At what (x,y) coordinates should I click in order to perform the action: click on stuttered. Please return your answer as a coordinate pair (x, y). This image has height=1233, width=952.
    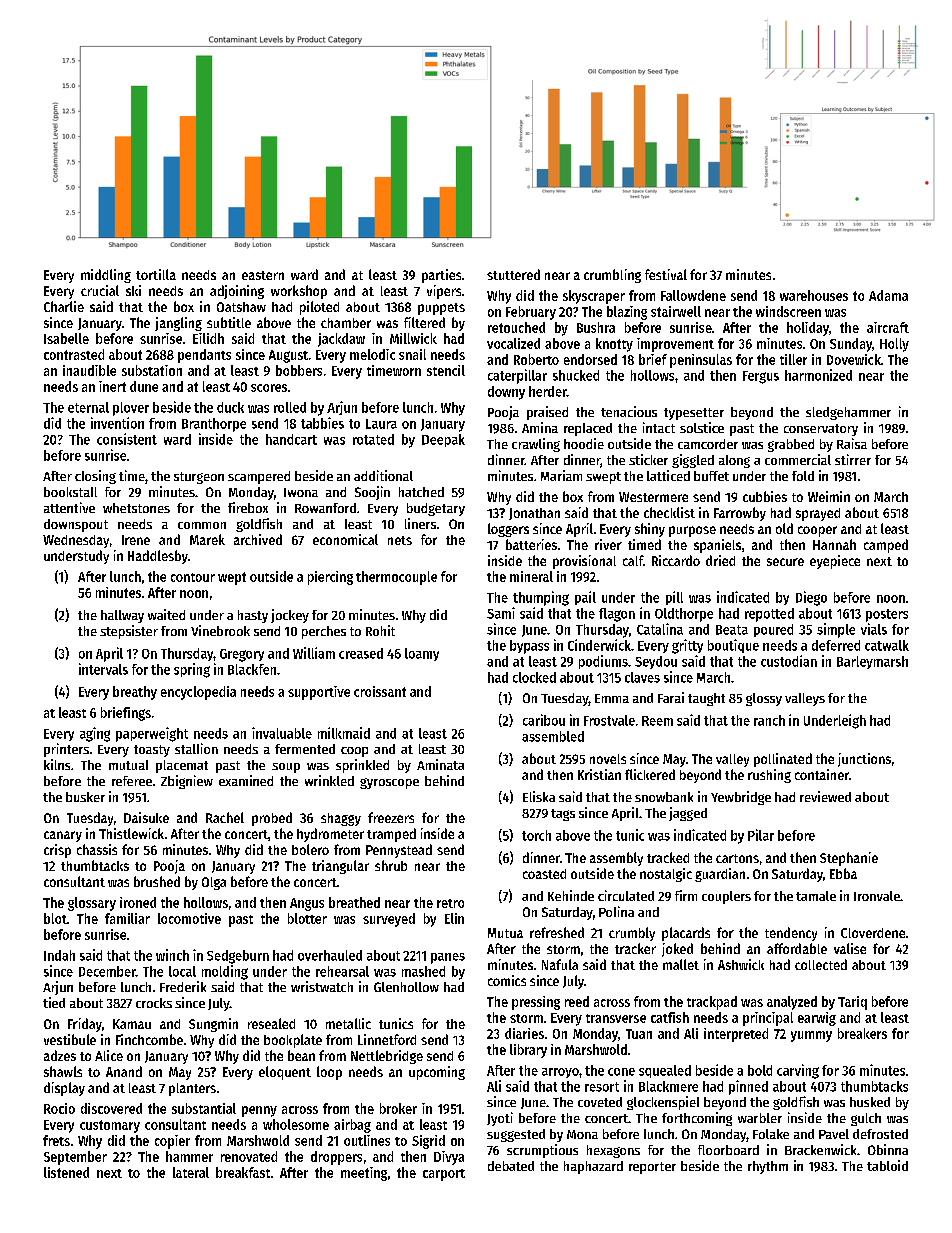
    Looking at the image, I should click on (513, 274).
